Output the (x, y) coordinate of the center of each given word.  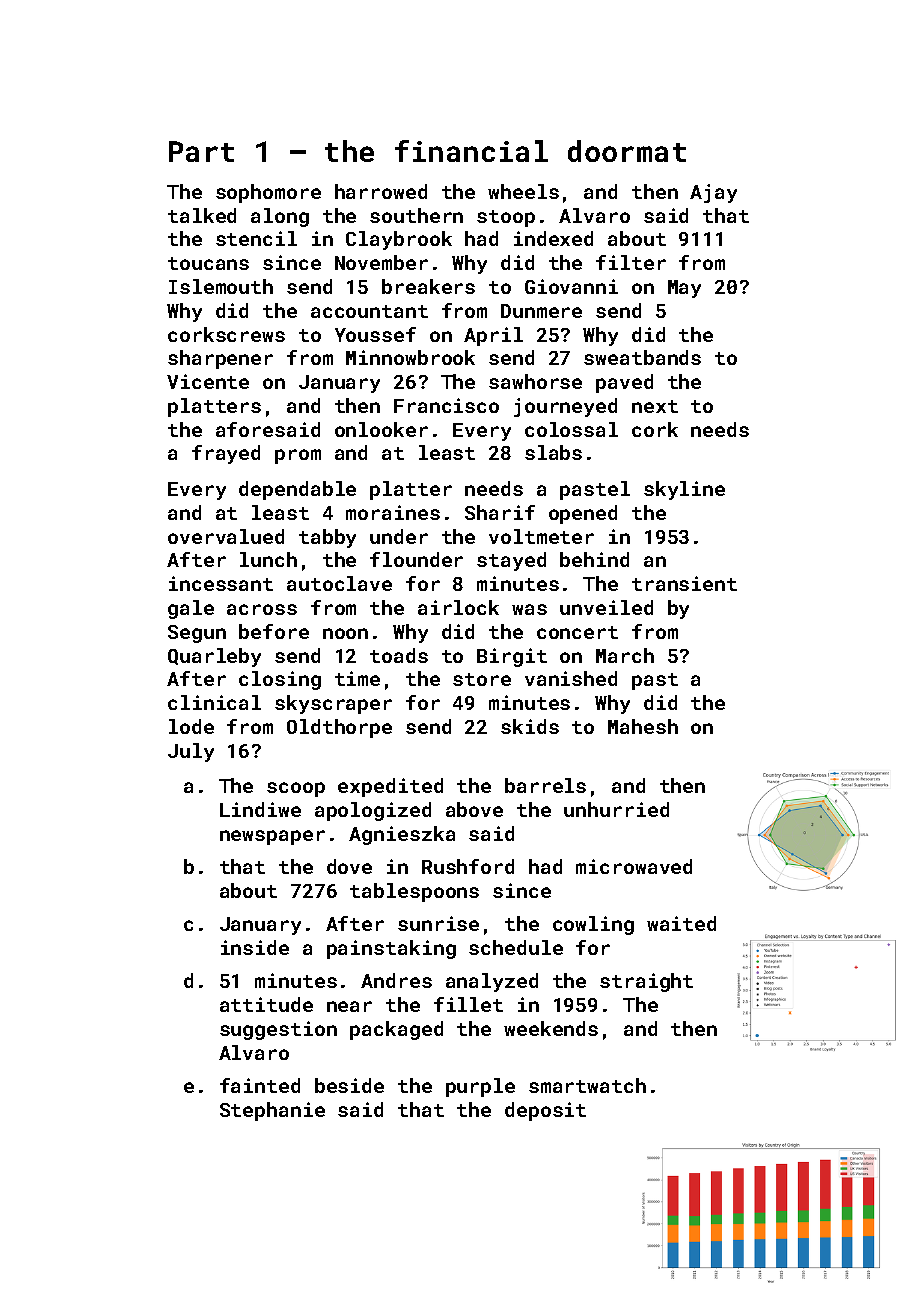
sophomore (268, 193)
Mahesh (643, 726)
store (482, 679)
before (274, 631)
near (349, 1006)
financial (471, 151)
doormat (627, 151)
